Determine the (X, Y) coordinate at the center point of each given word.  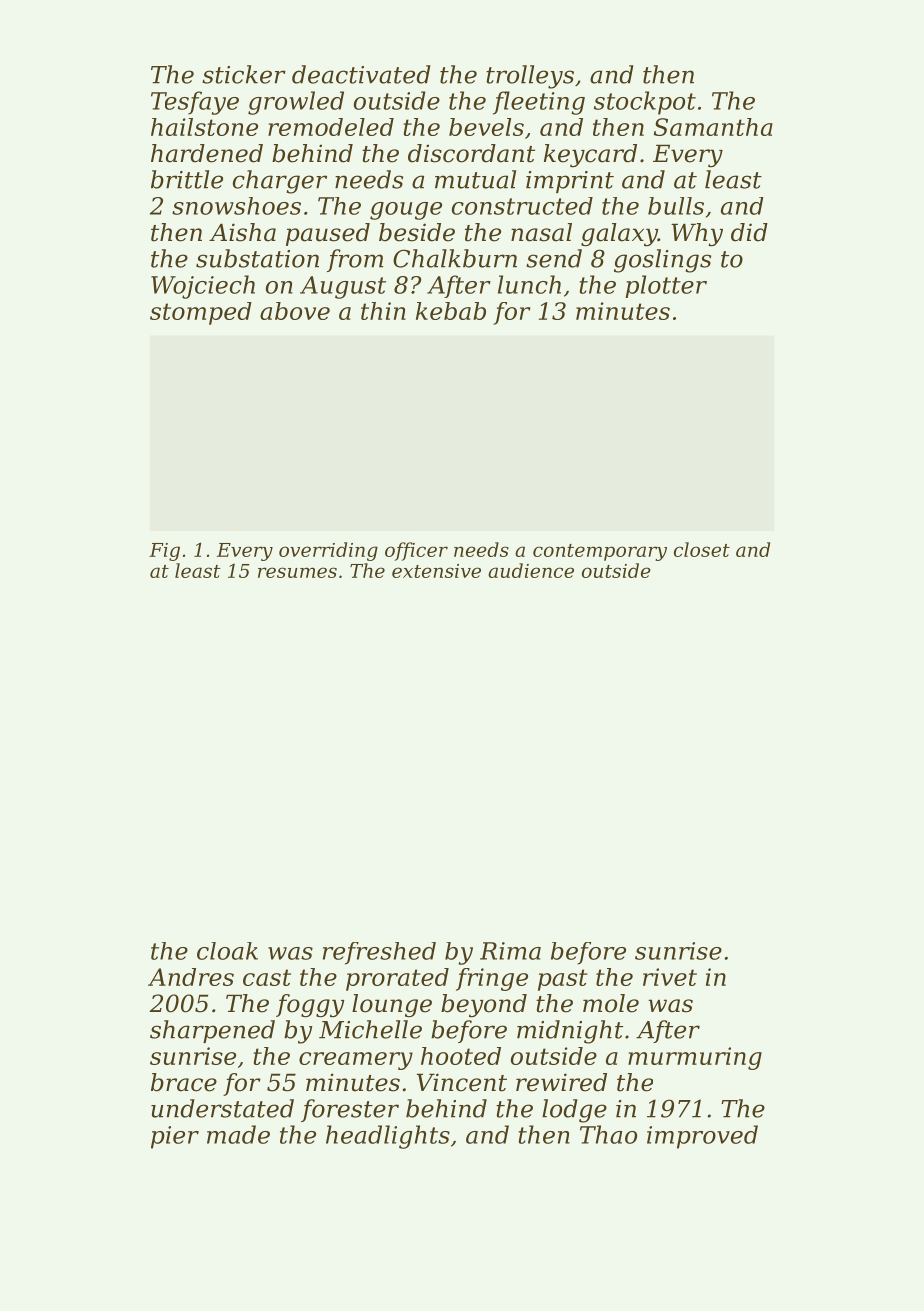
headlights (388, 1137)
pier (175, 1137)
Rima (510, 951)
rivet (670, 977)
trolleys (530, 77)
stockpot (645, 103)
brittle (187, 179)
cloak (227, 951)
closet (702, 549)
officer (416, 551)
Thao (608, 1134)
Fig (164, 552)
